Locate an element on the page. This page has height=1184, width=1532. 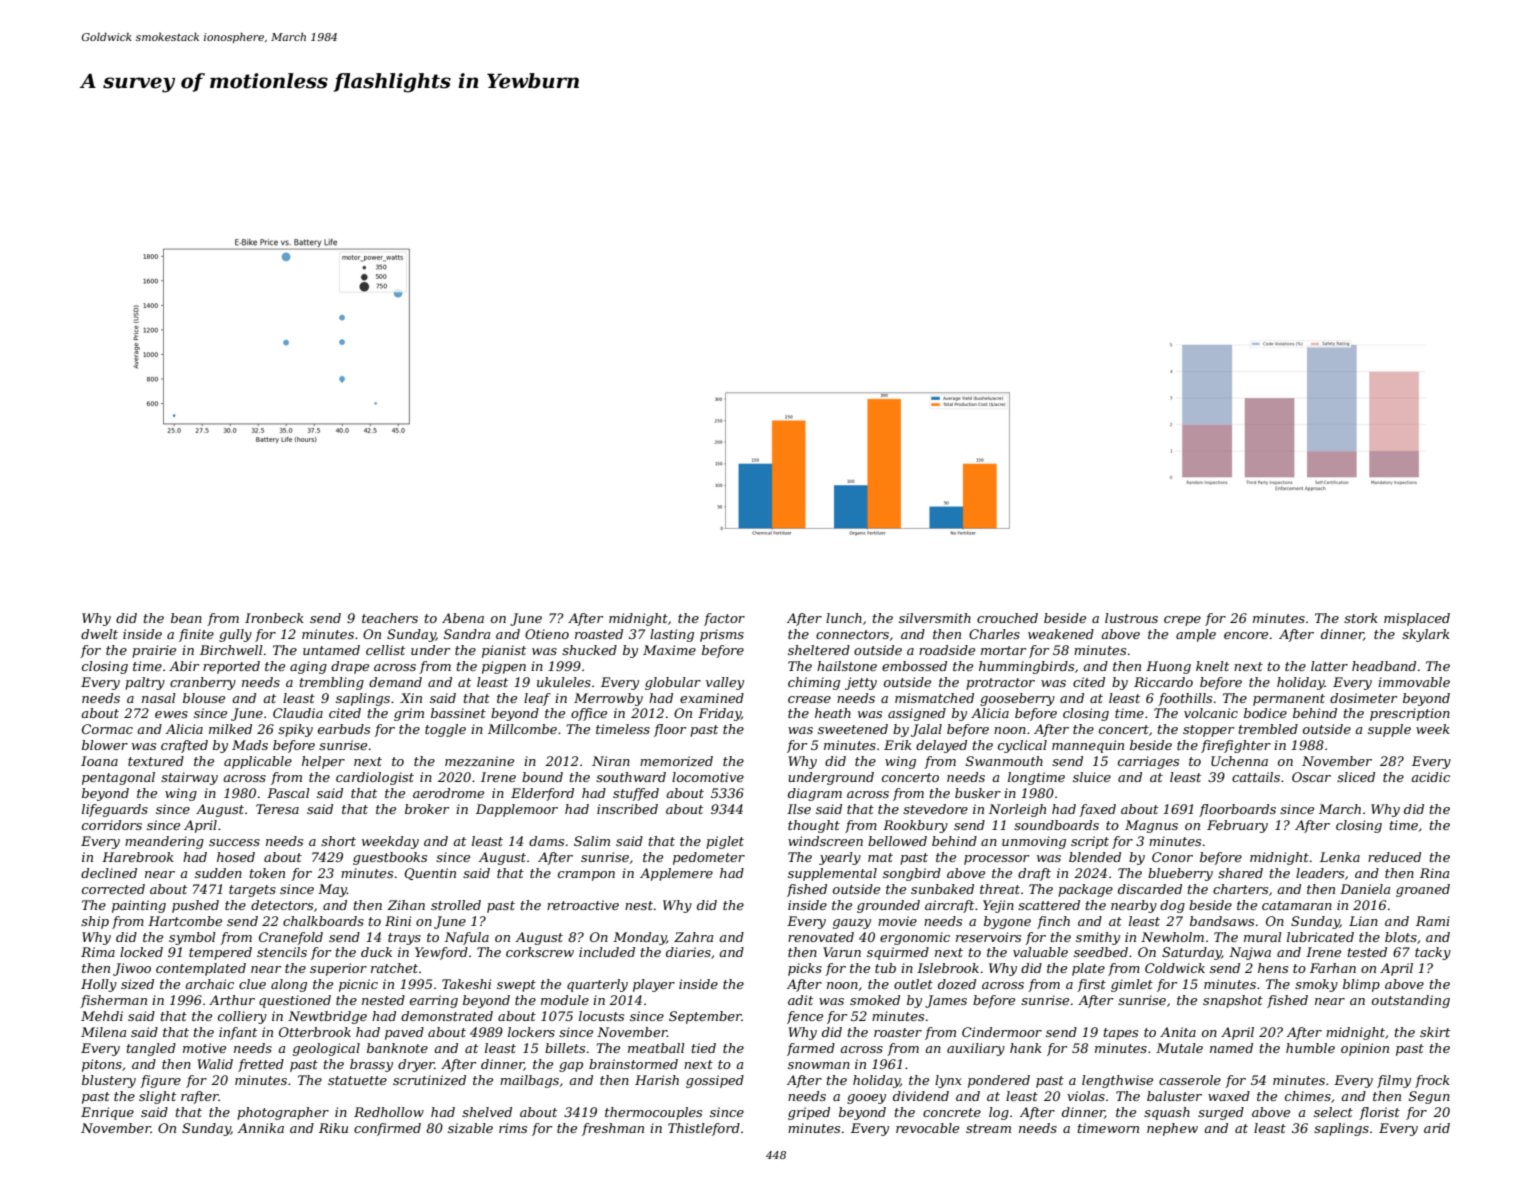
Riku is located at coordinates (333, 1128).
